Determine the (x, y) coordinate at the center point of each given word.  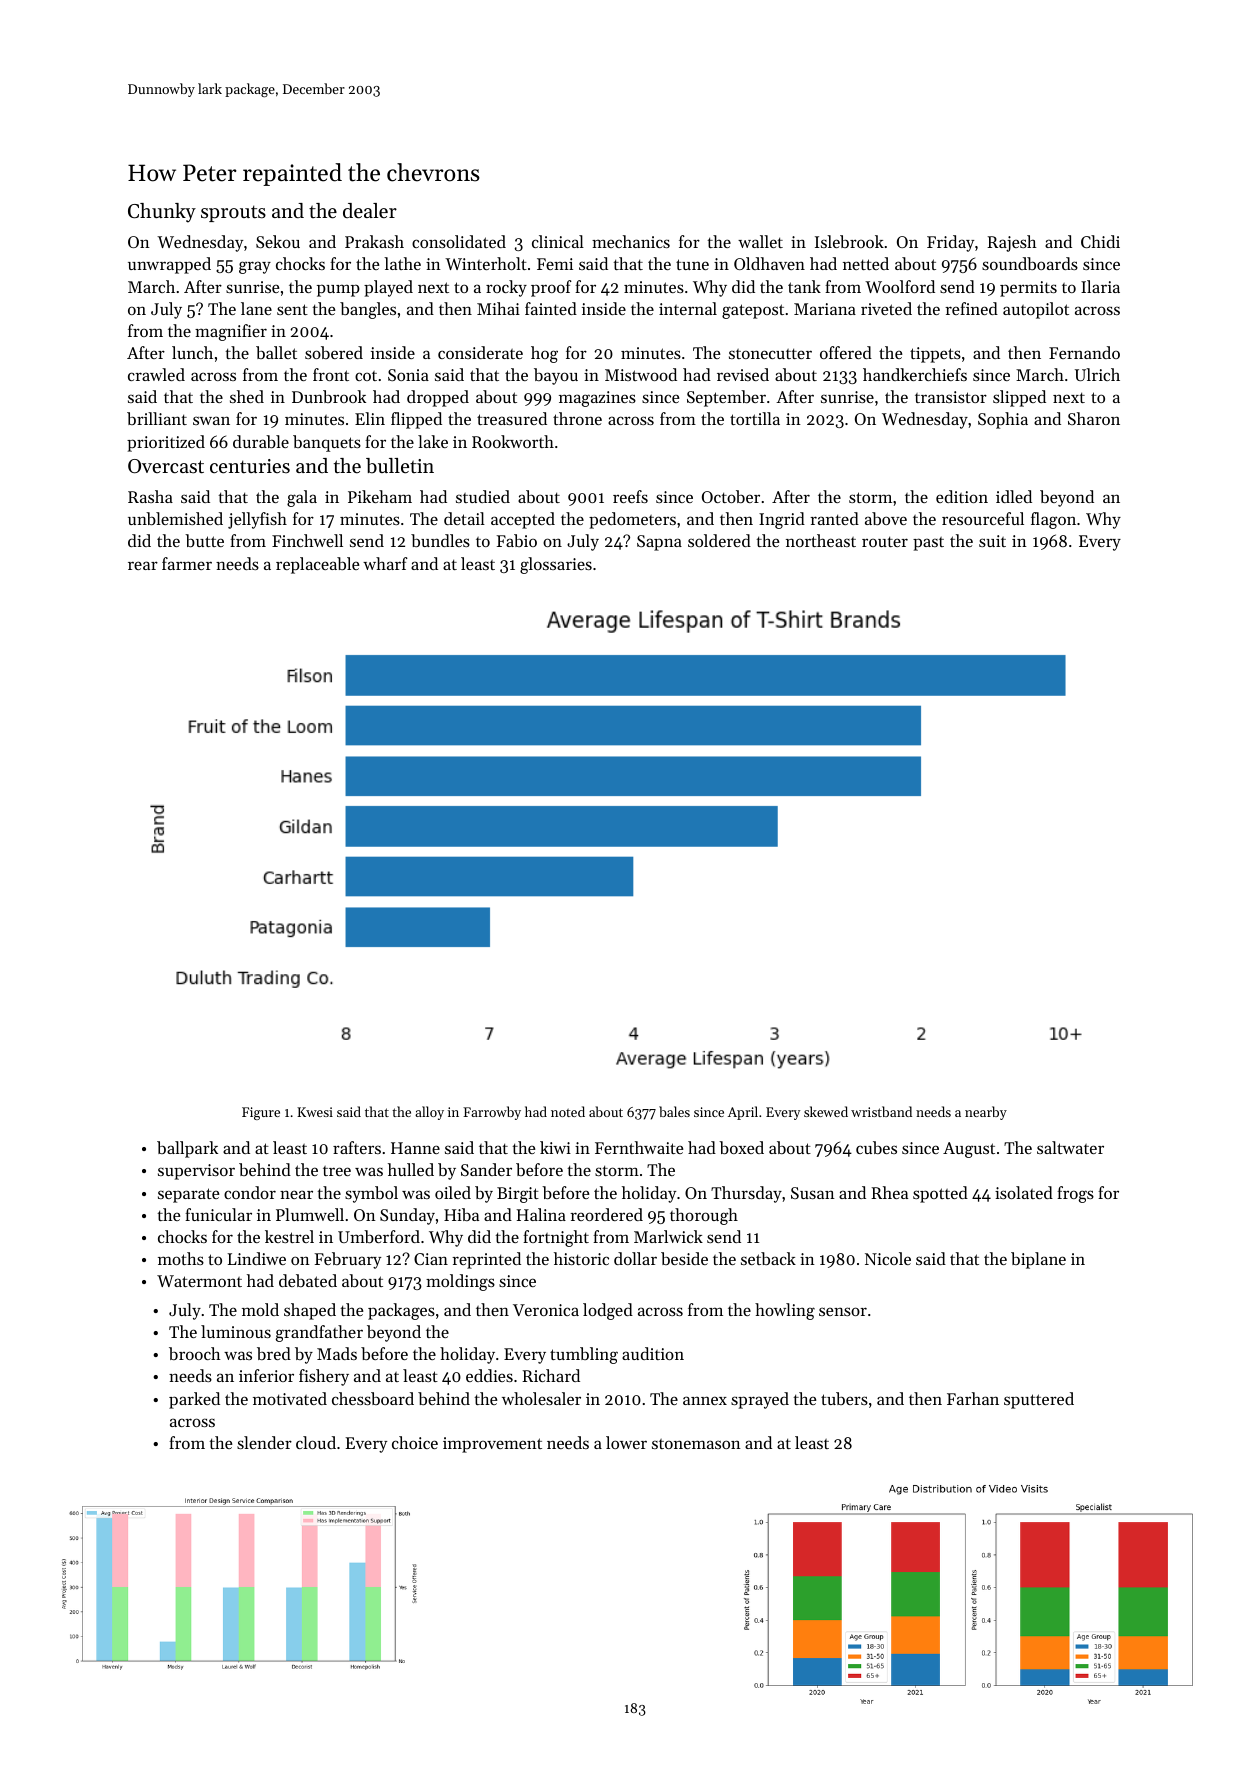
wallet (760, 241)
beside (684, 1258)
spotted (940, 1194)
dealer (370, 211)
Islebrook (849, 241)
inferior (266, 1375)
